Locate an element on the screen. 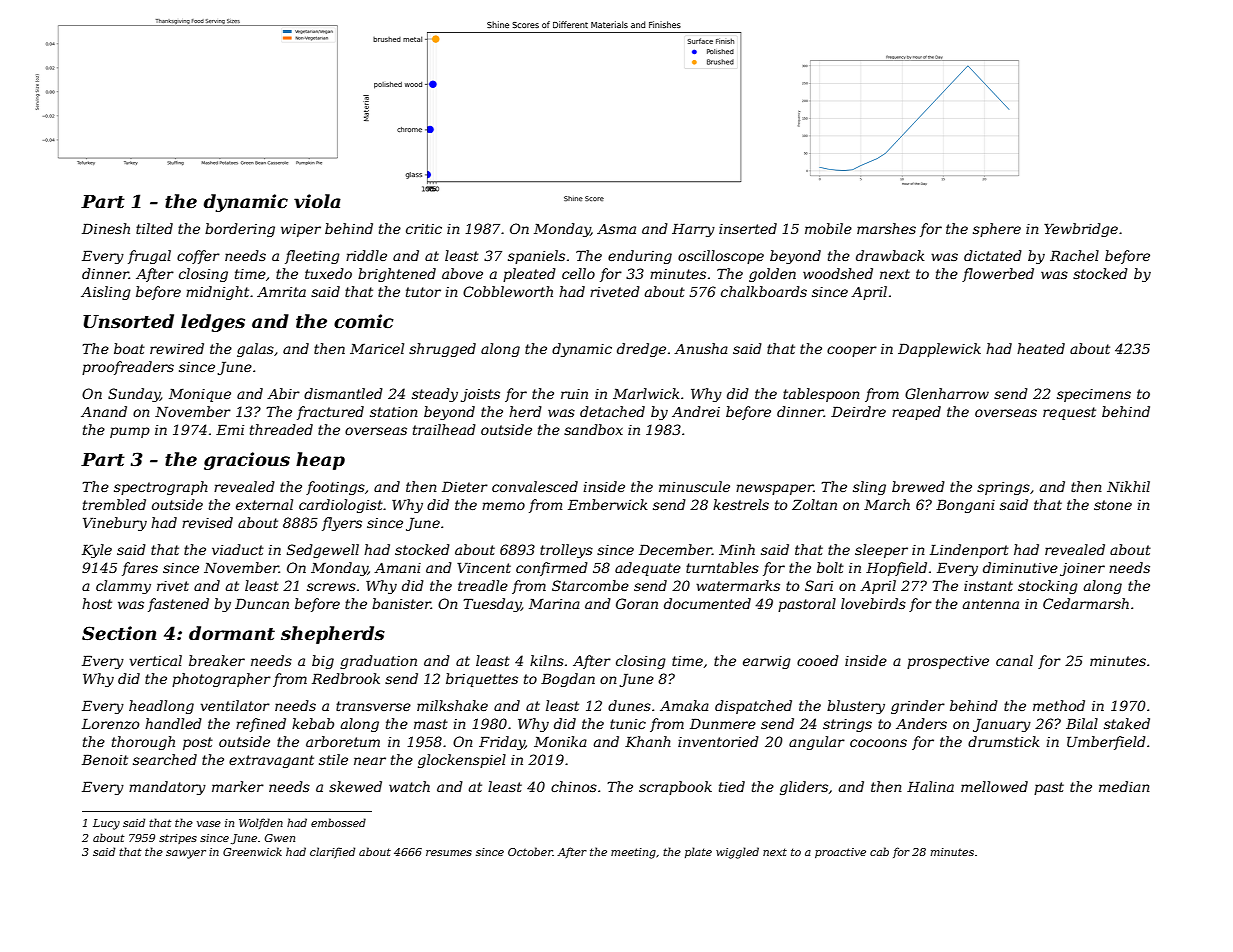 This screenshot has width=1233, height=952. riddle is located at coordinates (366, 255).
